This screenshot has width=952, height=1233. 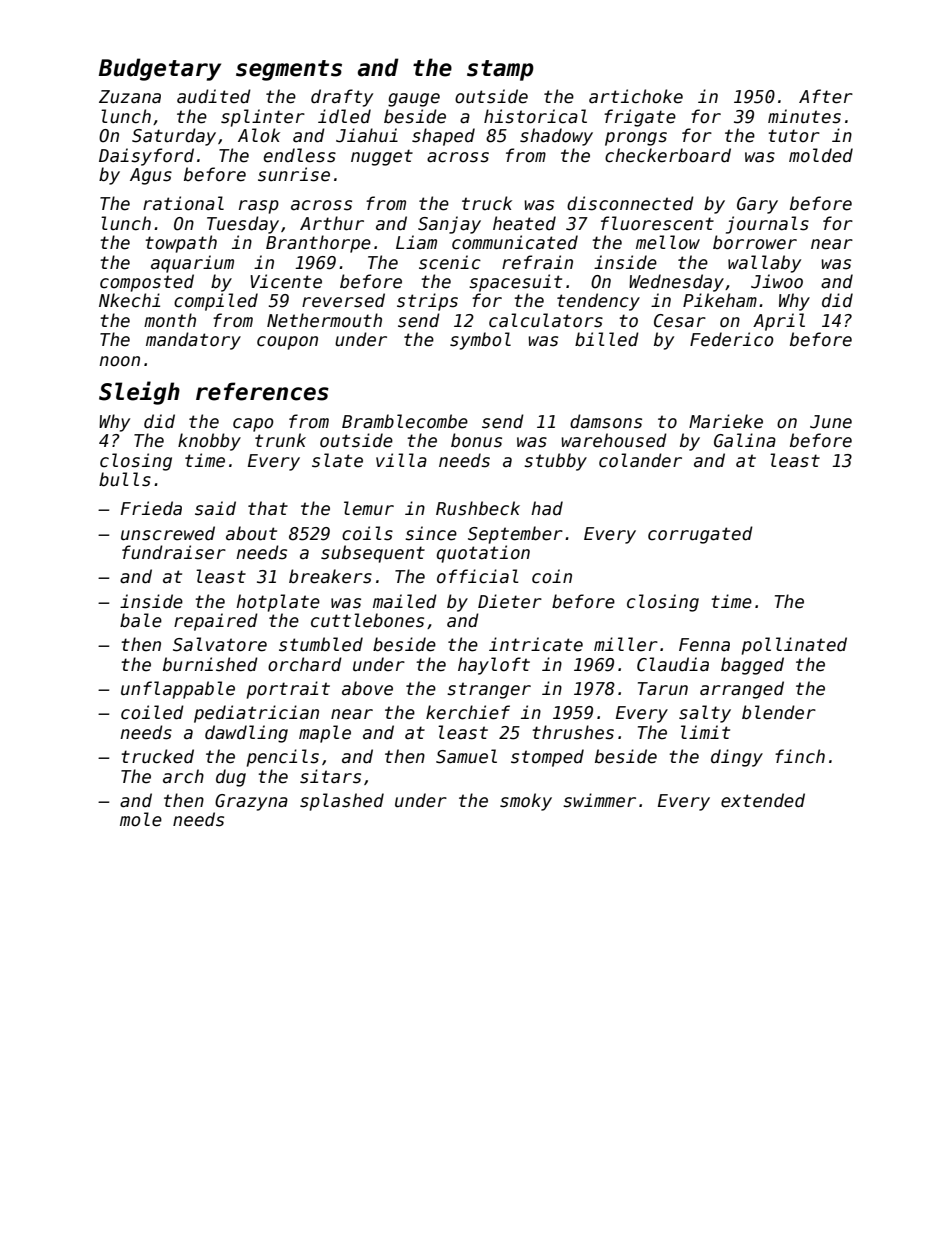 What do you see at coordinates (526, 802) in the screenshot?
I see `smoky` at bounding box center [526, 802].
